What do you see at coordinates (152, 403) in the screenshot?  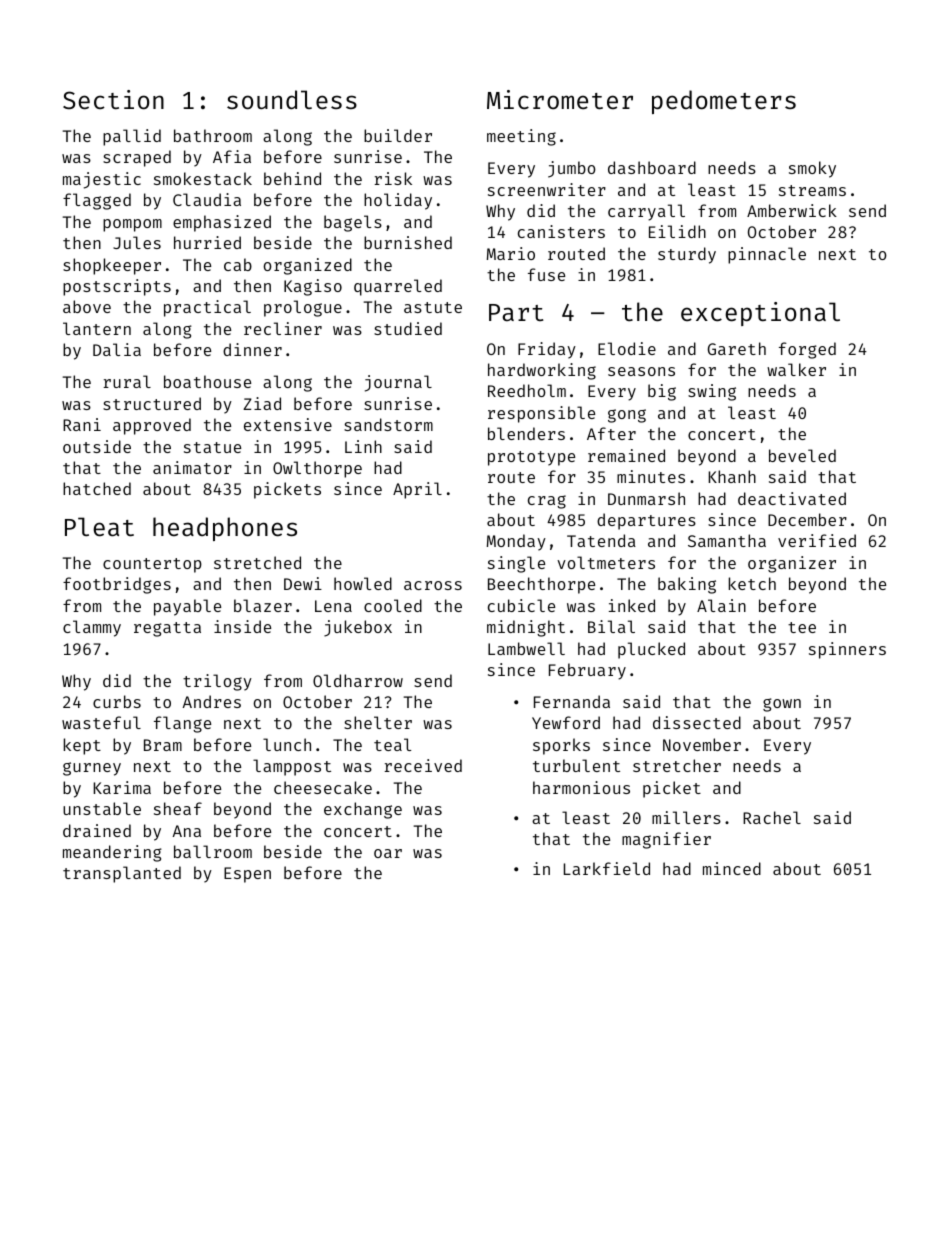 I see `structured` at bounding box center [152, 403].
